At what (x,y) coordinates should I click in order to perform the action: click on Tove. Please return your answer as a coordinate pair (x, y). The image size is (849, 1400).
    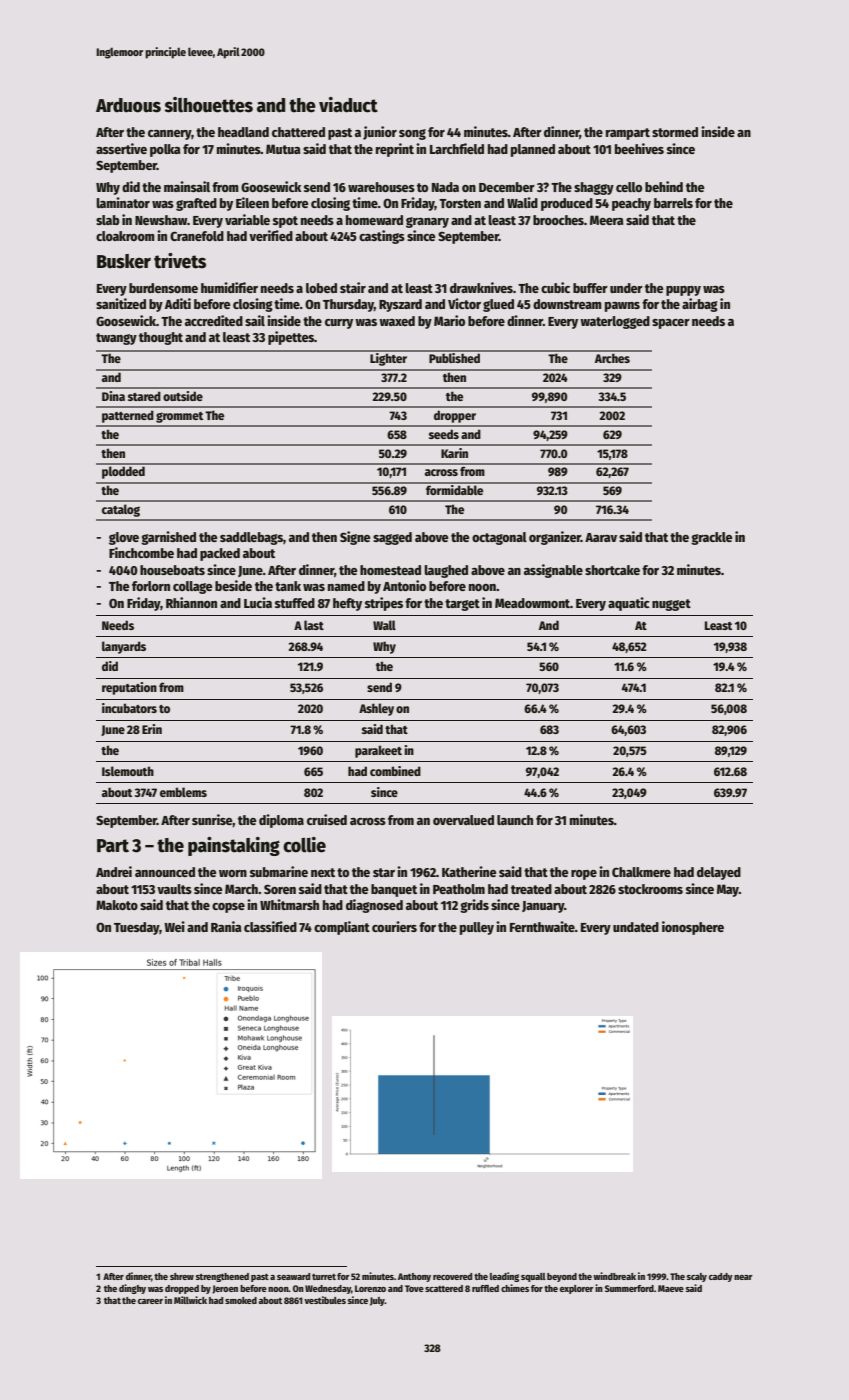
    Looking at the image, I should click on (414, 1288).
